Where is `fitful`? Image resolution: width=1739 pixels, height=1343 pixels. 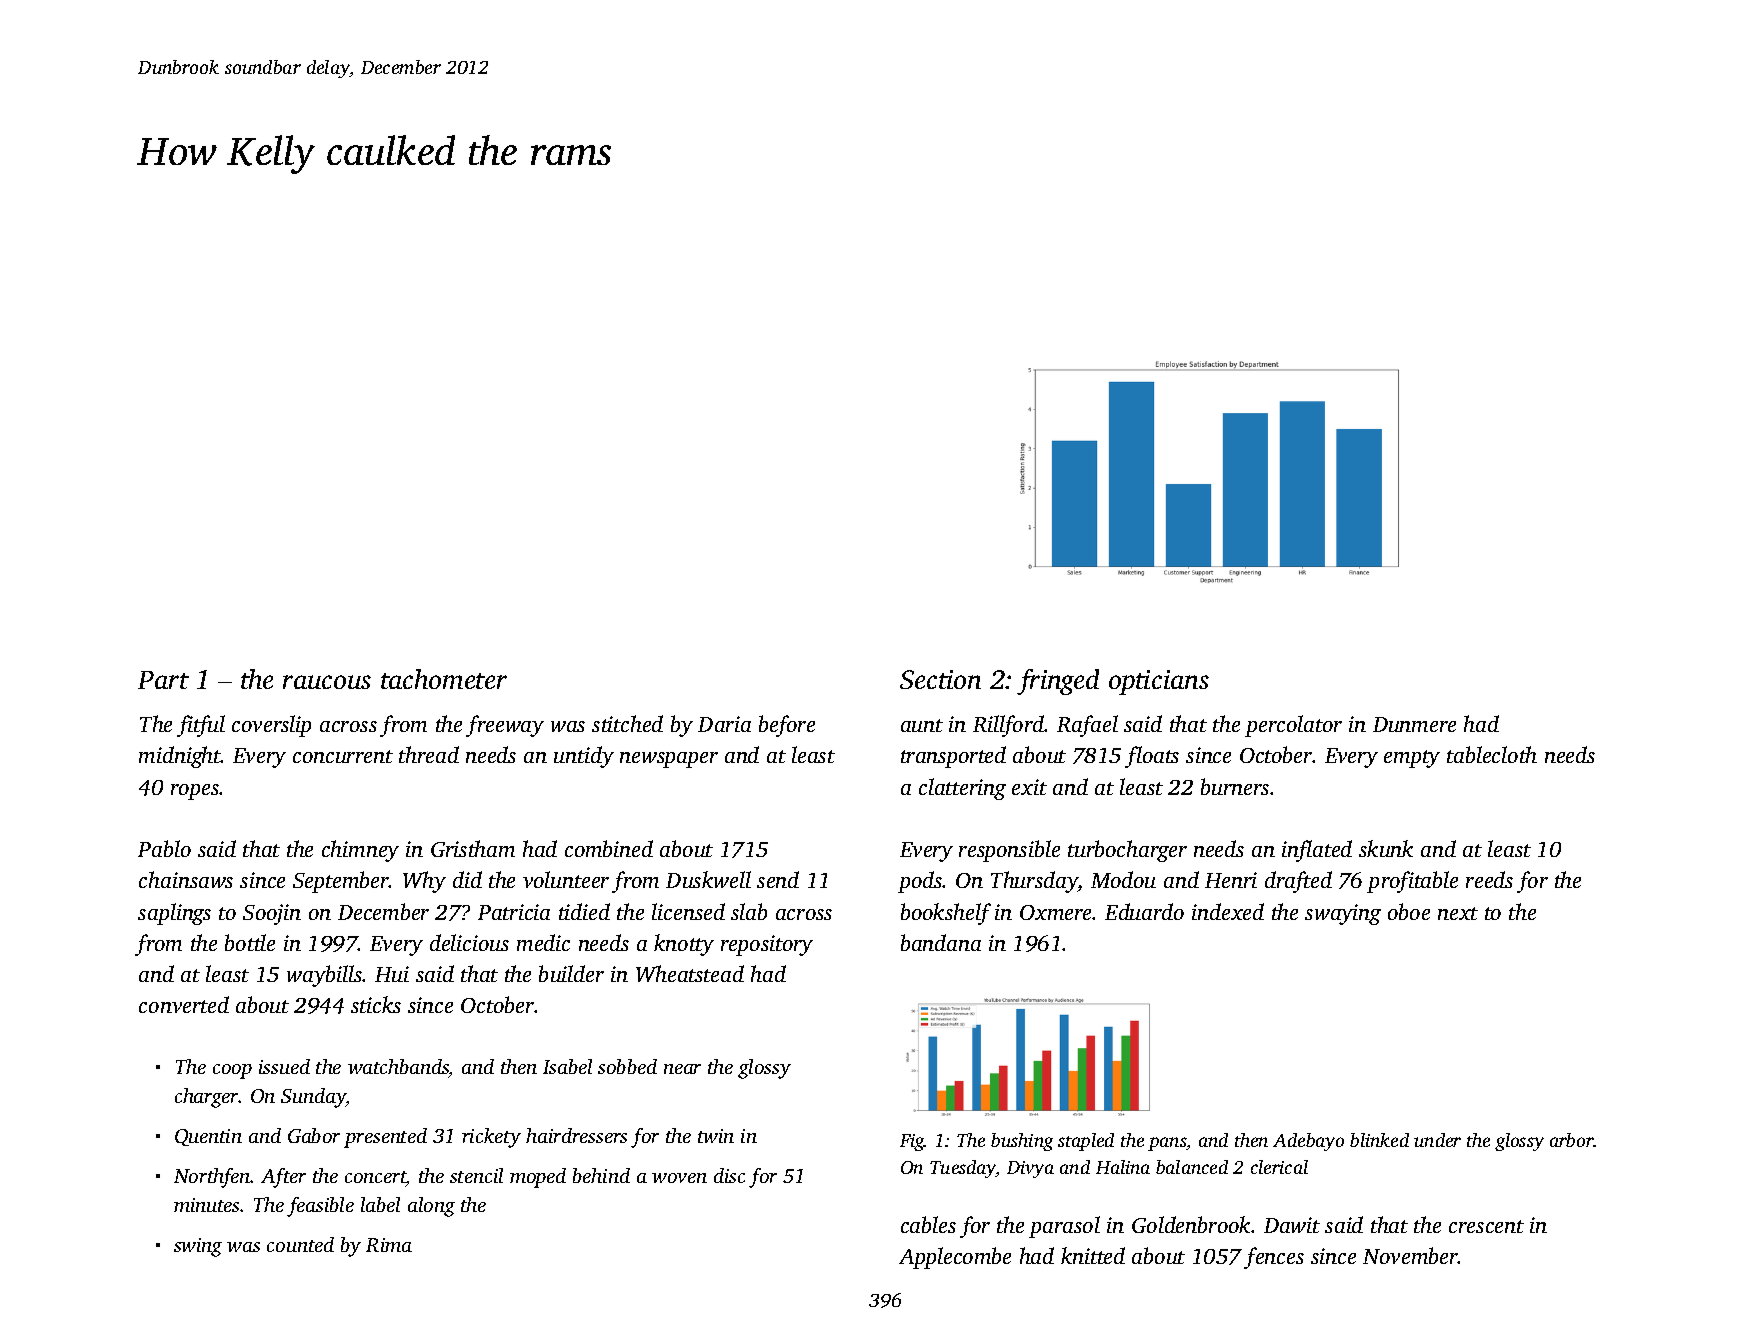
fitful is located at coordinates (201, 726).
